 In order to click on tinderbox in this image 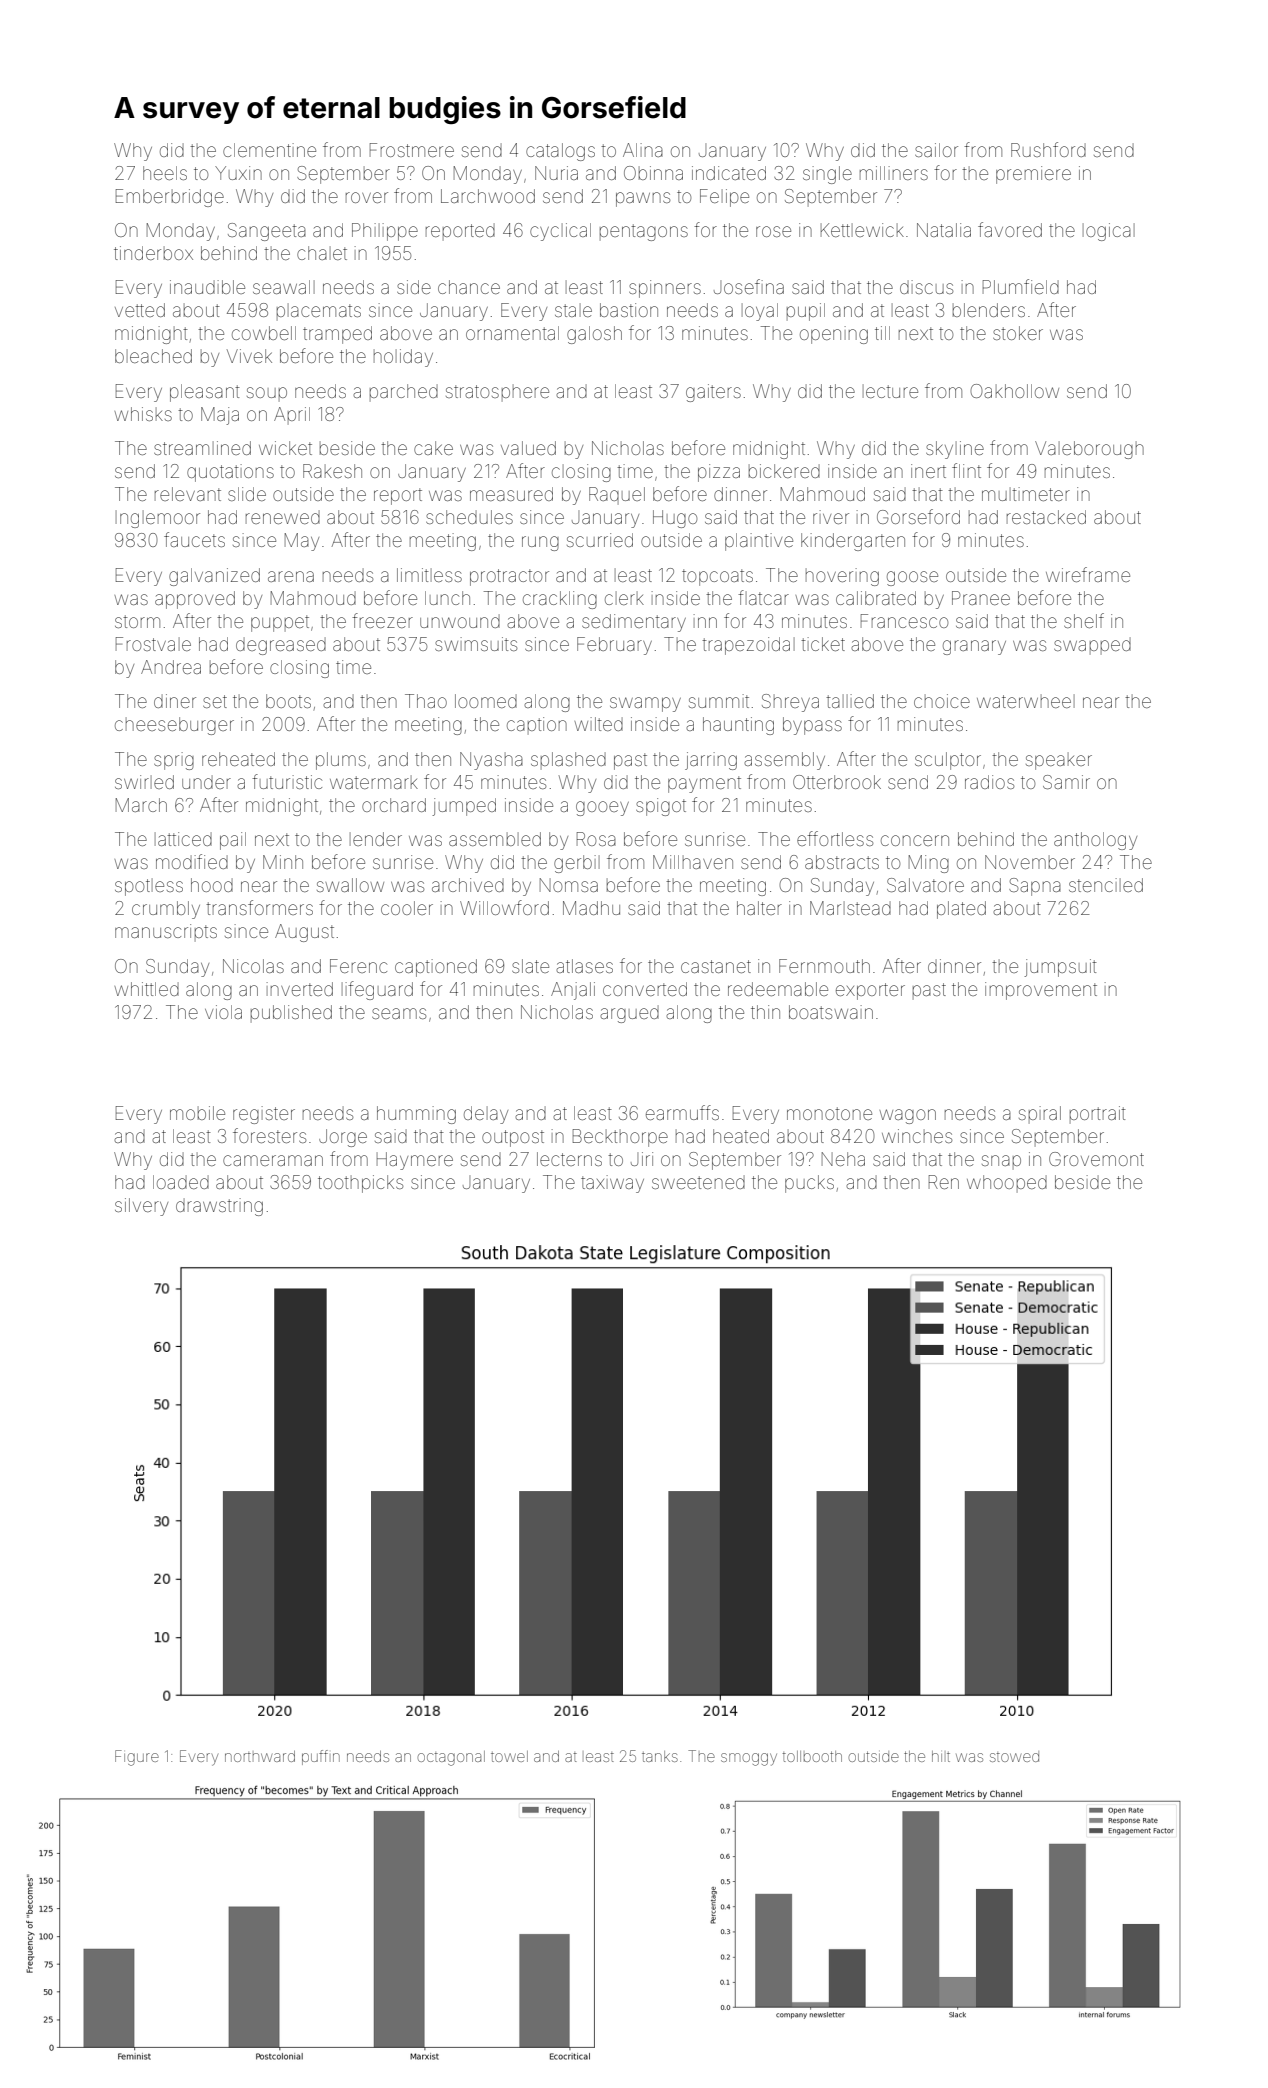, I will do `click(153, 253)`.
